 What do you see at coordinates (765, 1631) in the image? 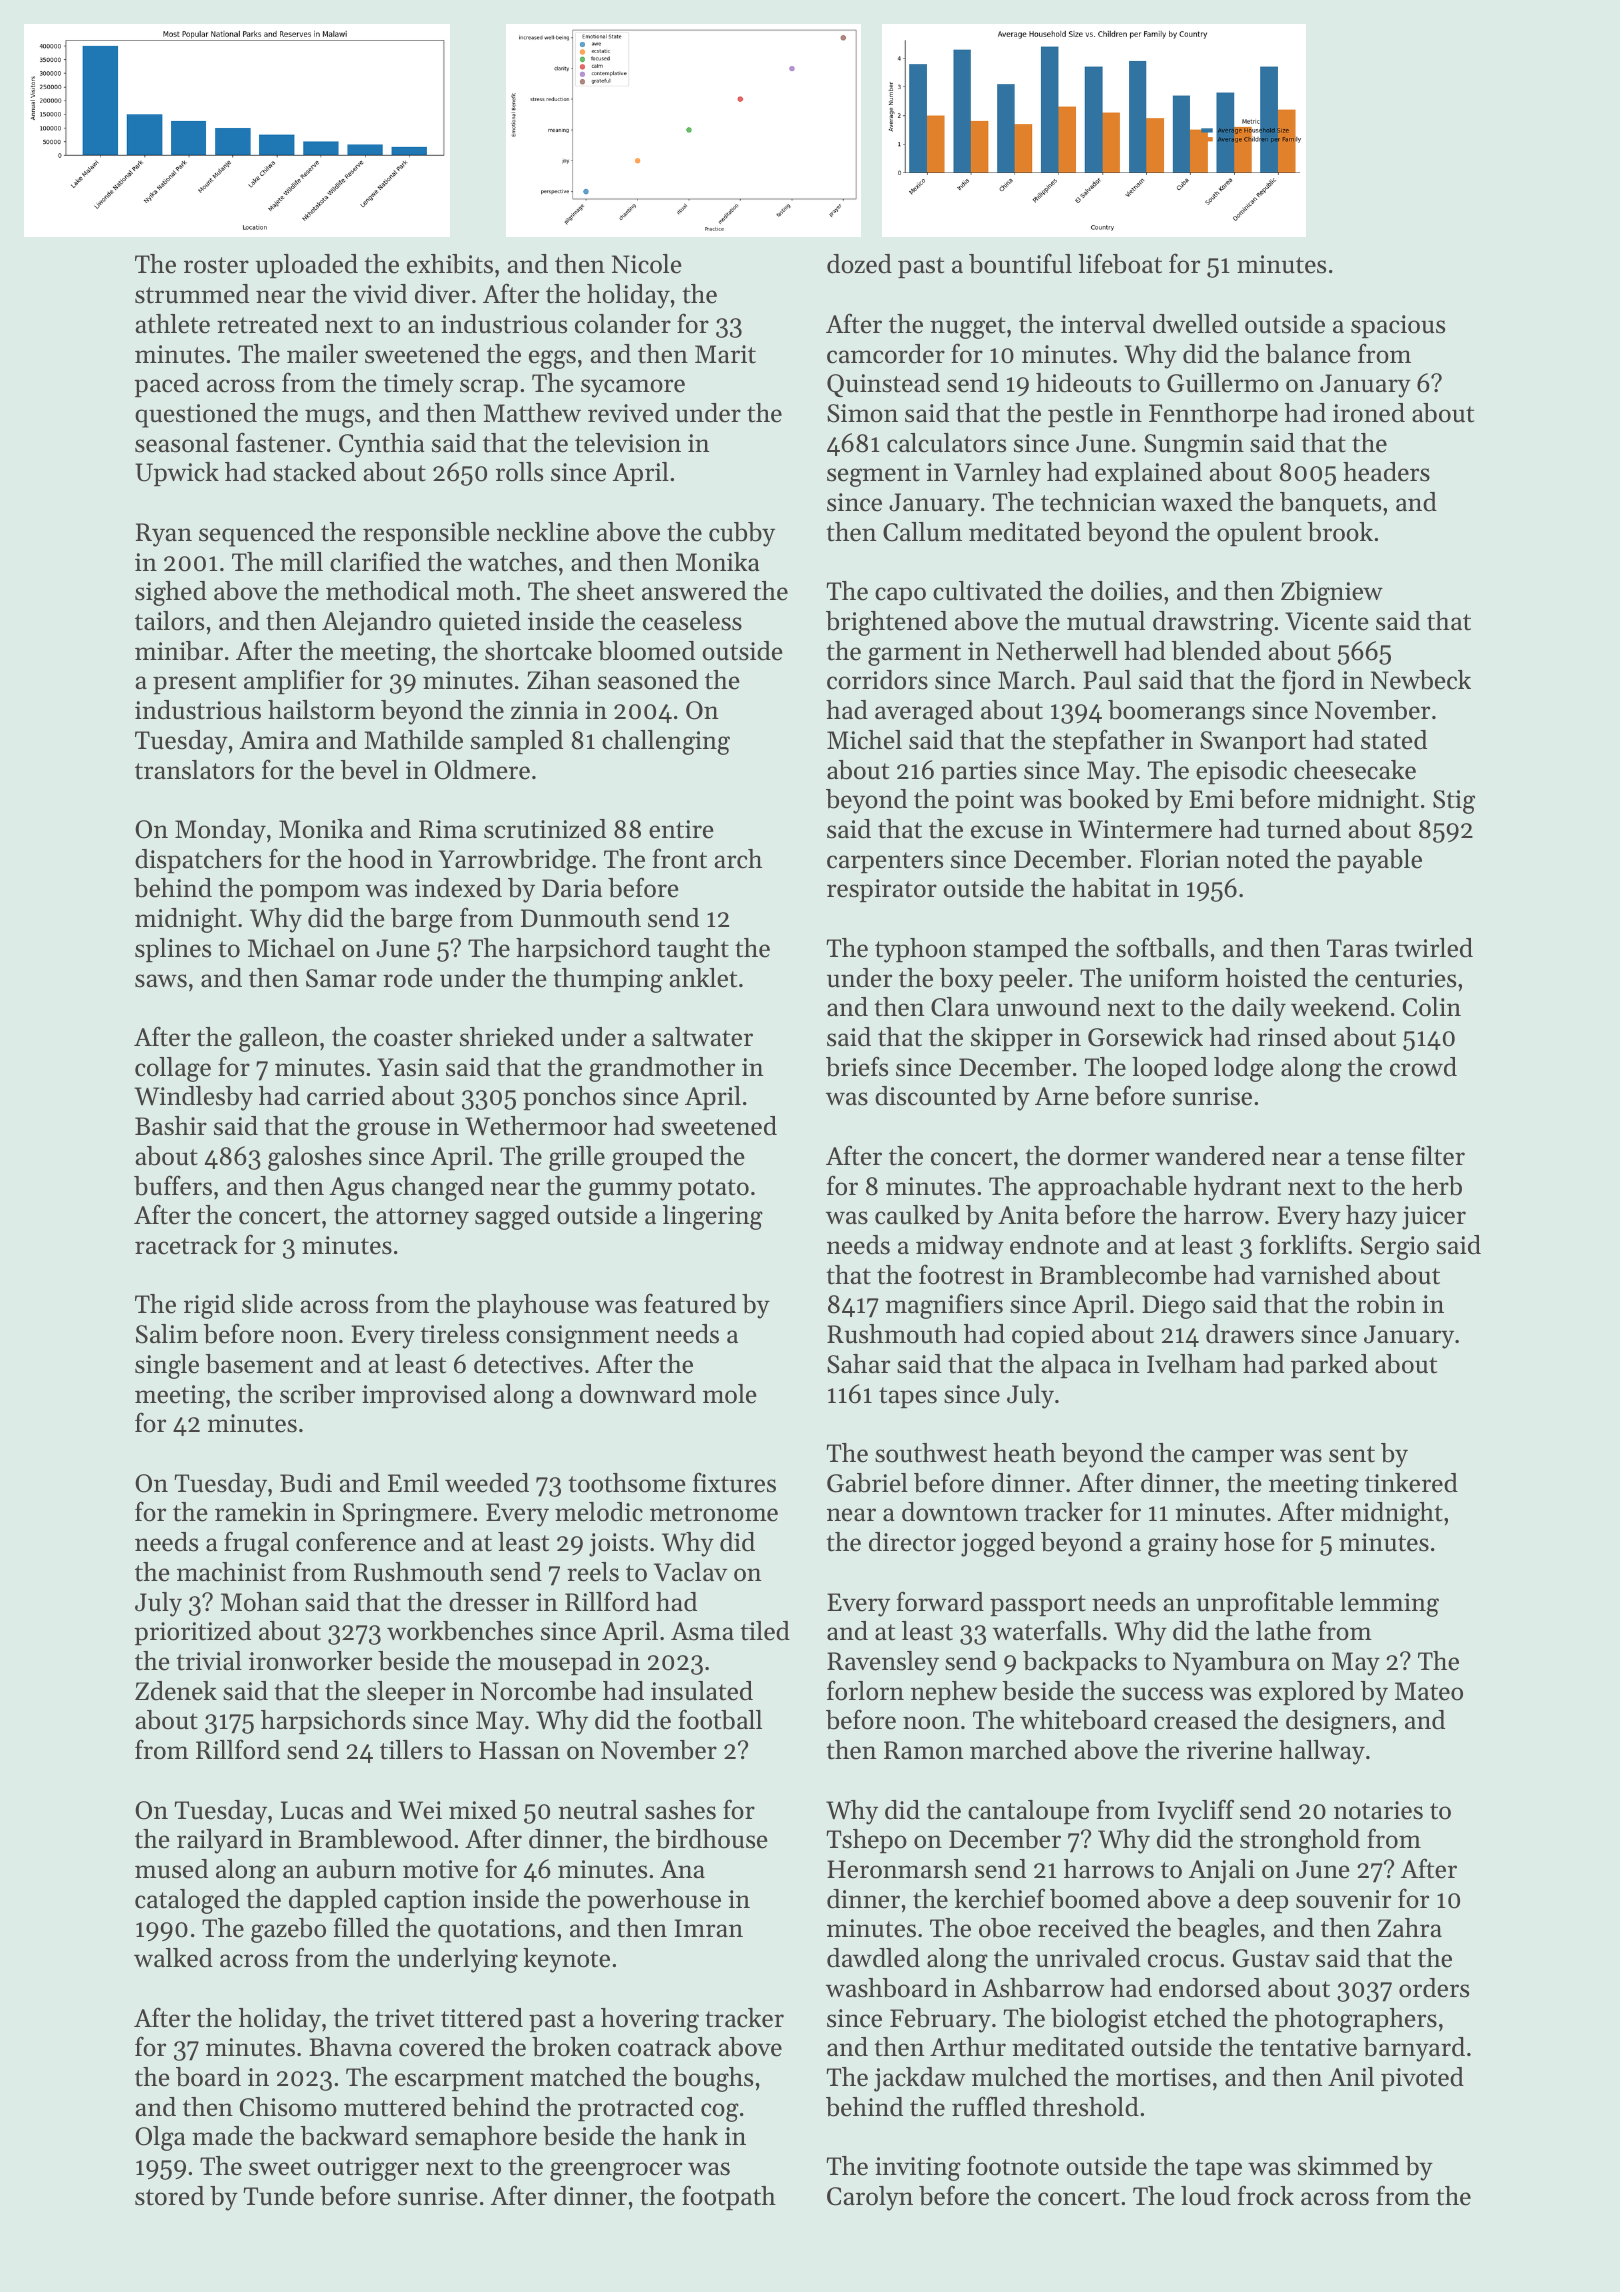
I see `tiled` at bounding box center [765, 1631].
